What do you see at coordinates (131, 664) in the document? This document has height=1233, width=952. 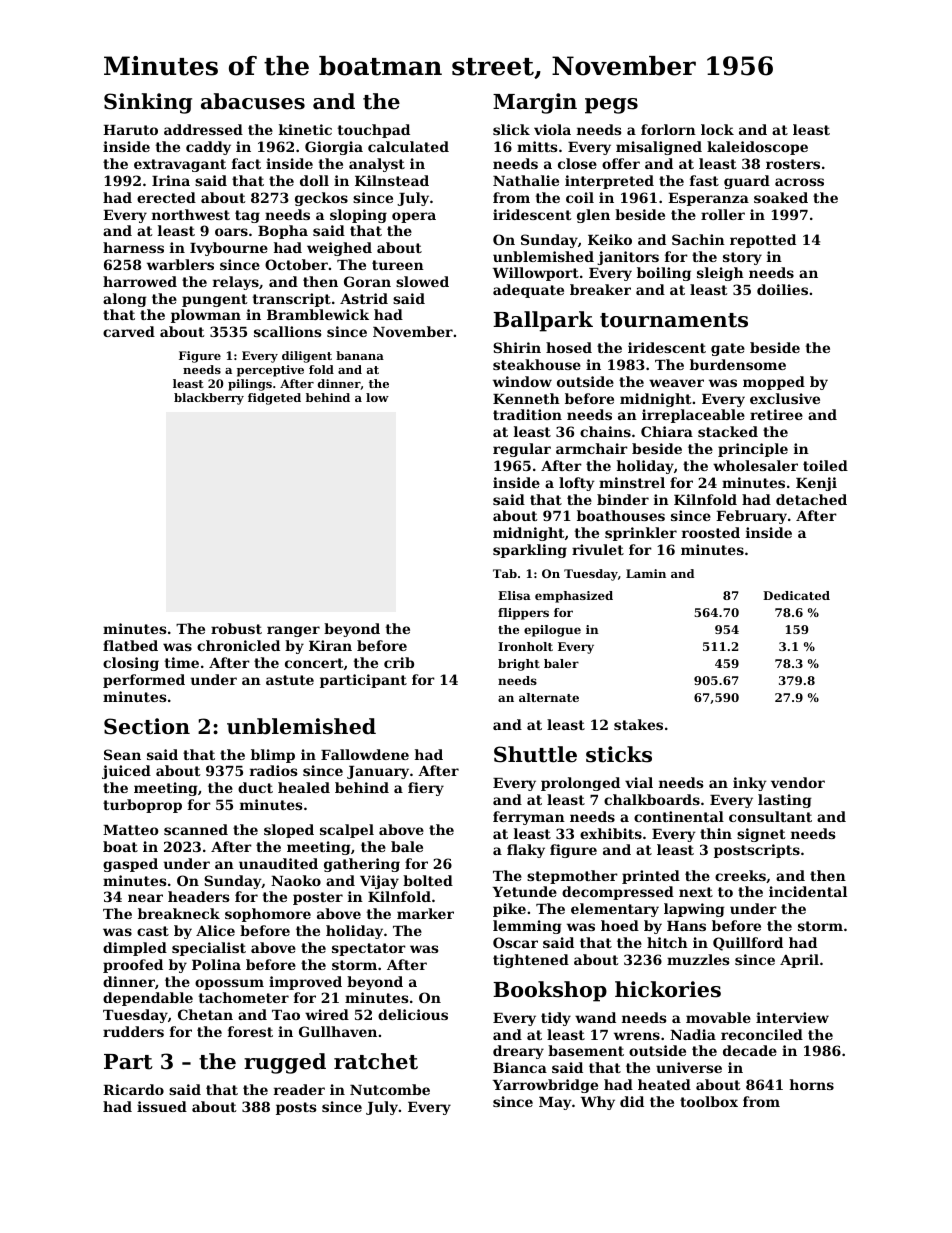 I see `closing` at bounding box center [131, 664].
